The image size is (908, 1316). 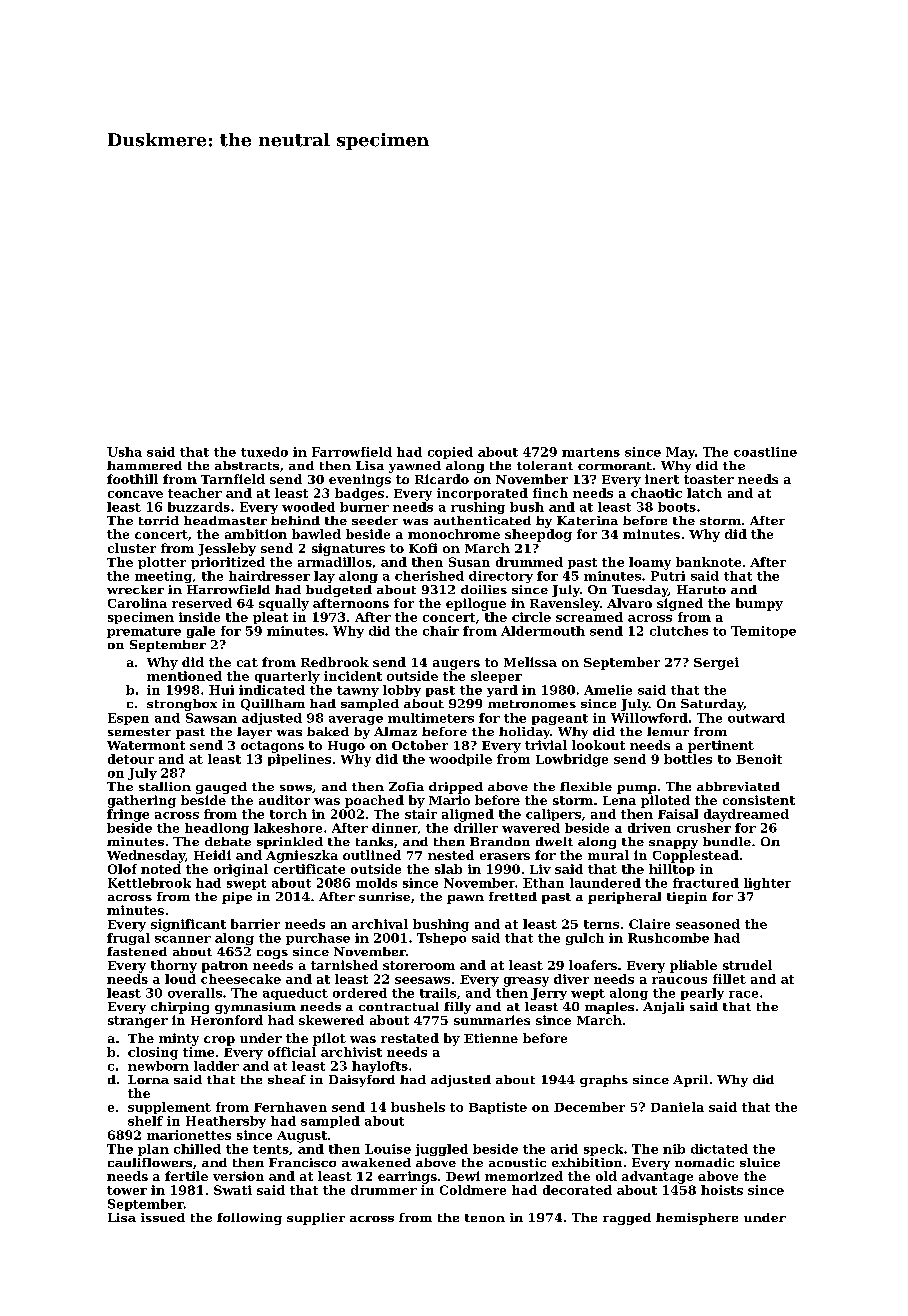 What do you see at coordinates (374, 801) in the screenshot?
I see `poached` at bounding box center [374, 801].
